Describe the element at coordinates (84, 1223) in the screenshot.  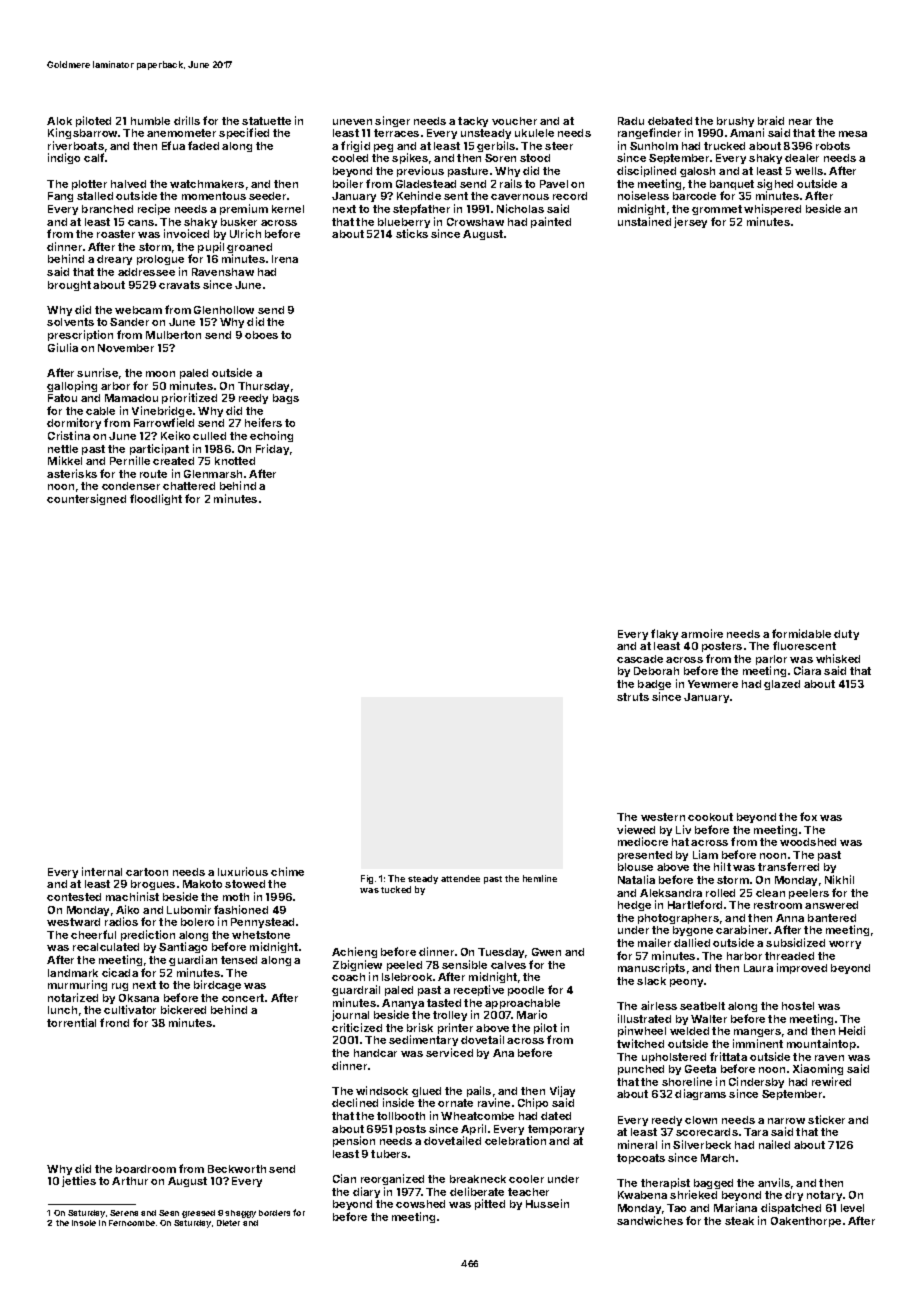
I see `insole` at that location.
